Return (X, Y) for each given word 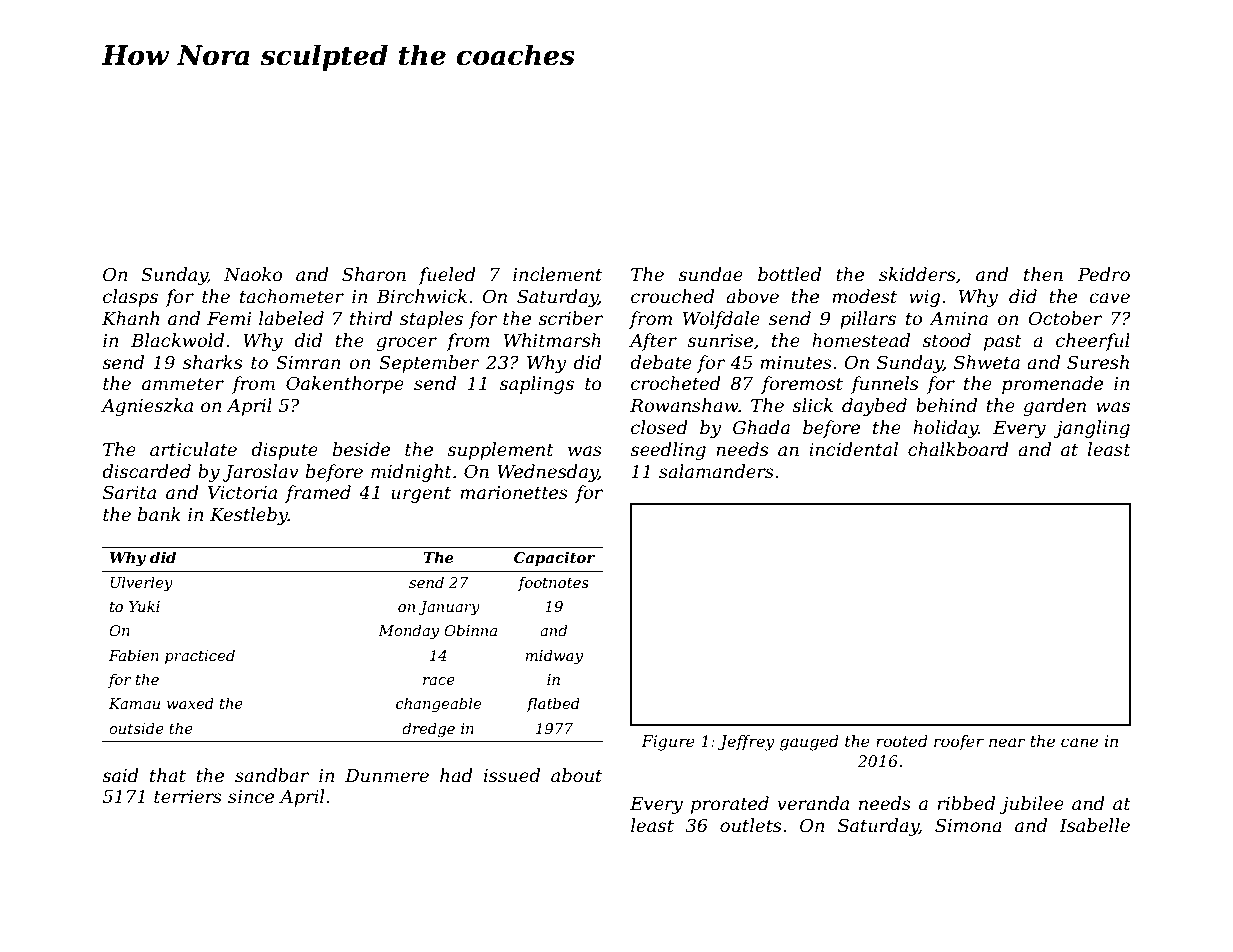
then (1043, 274)
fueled (447, 276)
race (439, 681)
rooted (902, 741)
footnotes (553, 583)
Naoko (253, 274)
